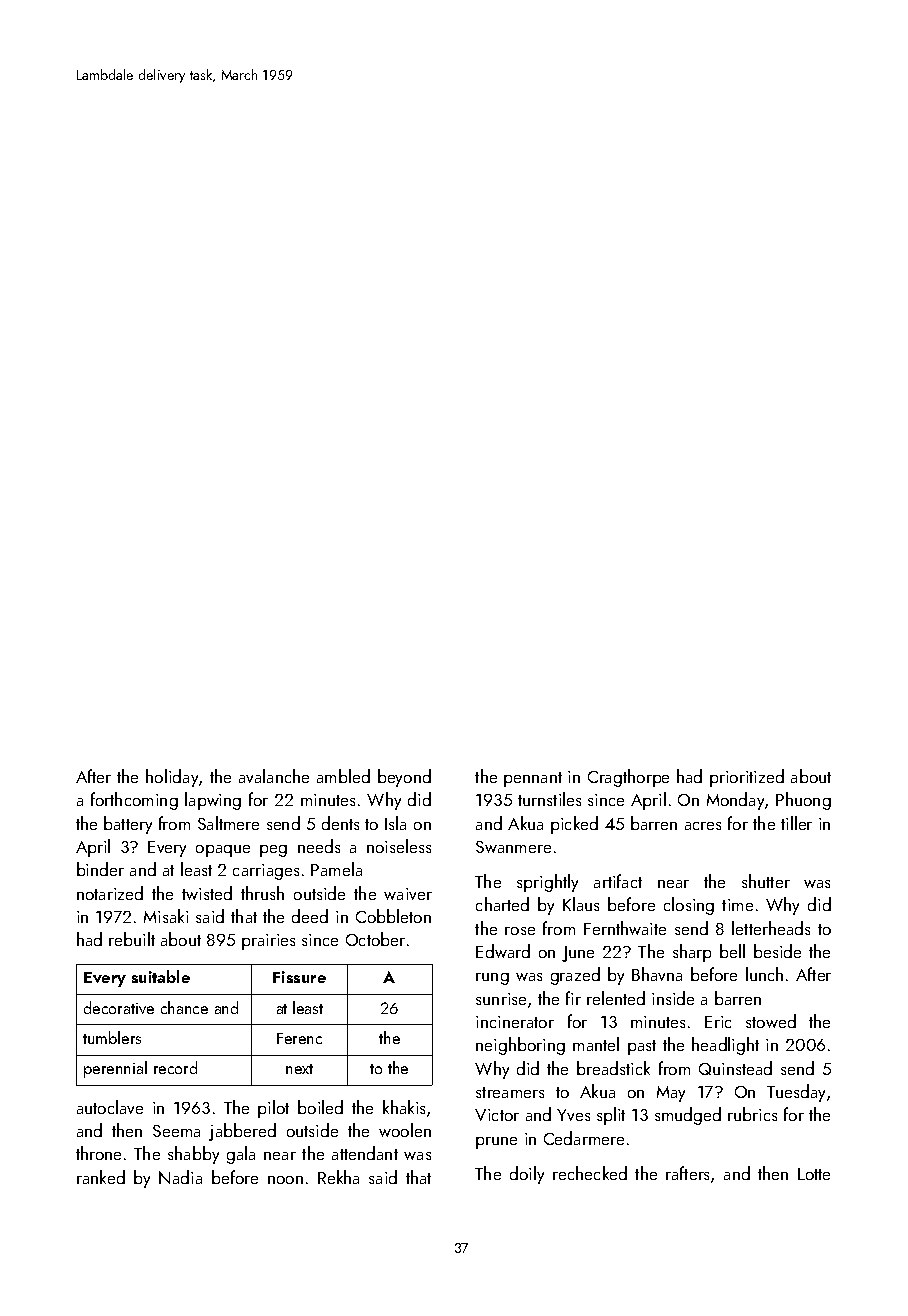 Image resolution: width=908 pixels, height=1316 pixels. I want to click on stowed, so click(771, 1021).
